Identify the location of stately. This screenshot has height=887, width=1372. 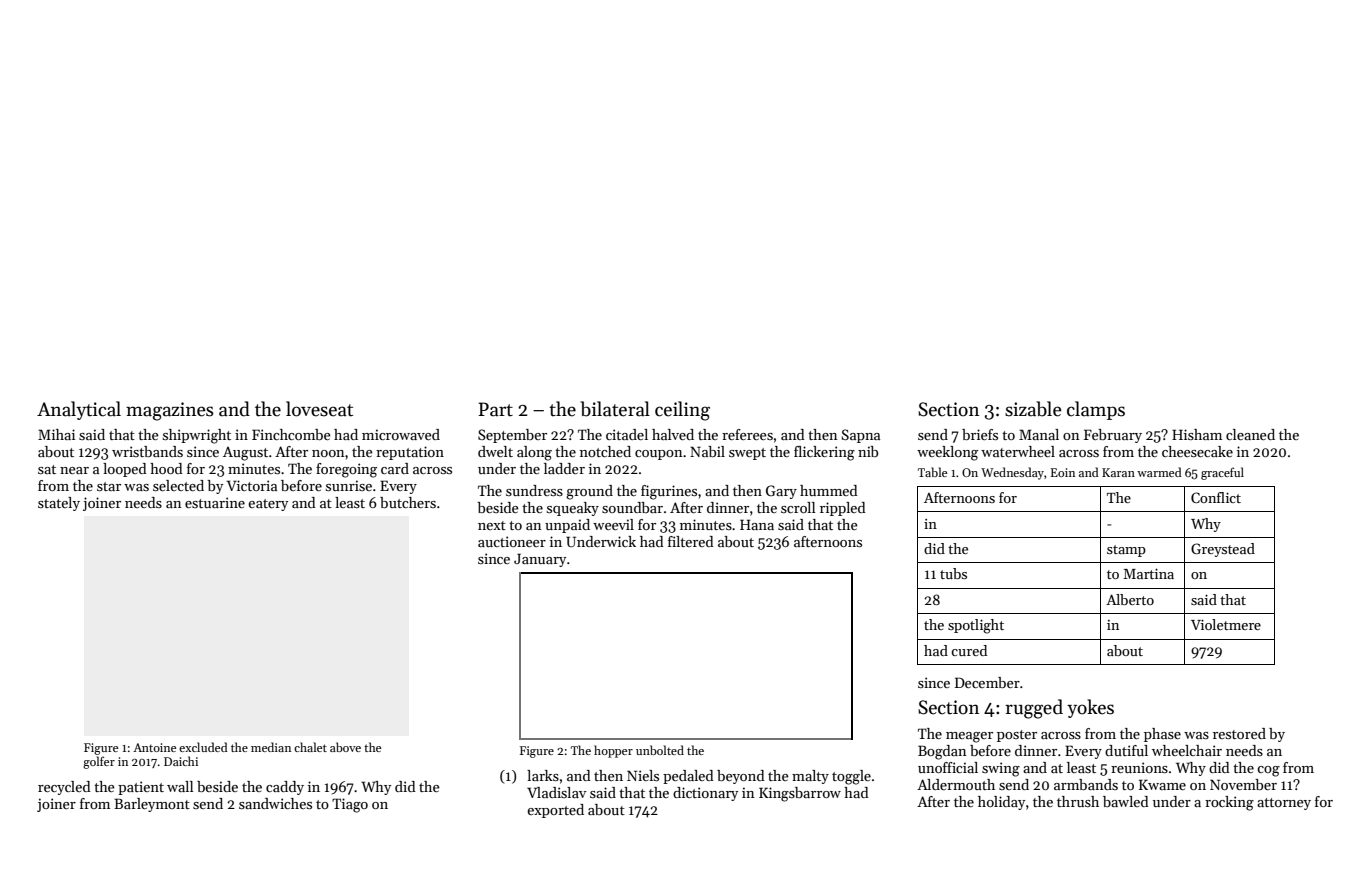
(59, 504).
